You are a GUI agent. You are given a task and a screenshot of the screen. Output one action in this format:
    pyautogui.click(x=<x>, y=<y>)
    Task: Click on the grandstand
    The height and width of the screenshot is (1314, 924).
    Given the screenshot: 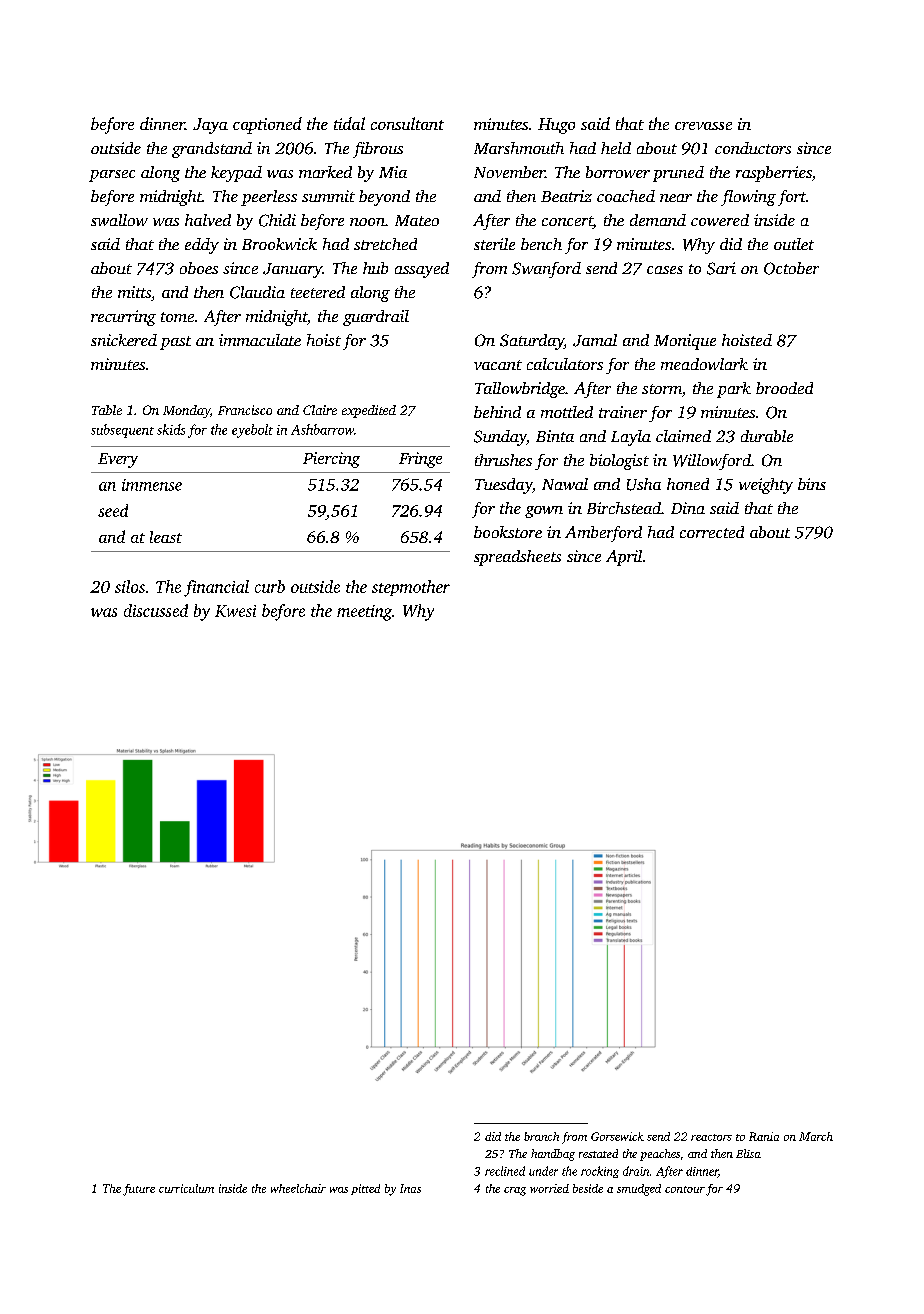 What is the action you would take?
    pyautogui.click(x=212, y=150)
